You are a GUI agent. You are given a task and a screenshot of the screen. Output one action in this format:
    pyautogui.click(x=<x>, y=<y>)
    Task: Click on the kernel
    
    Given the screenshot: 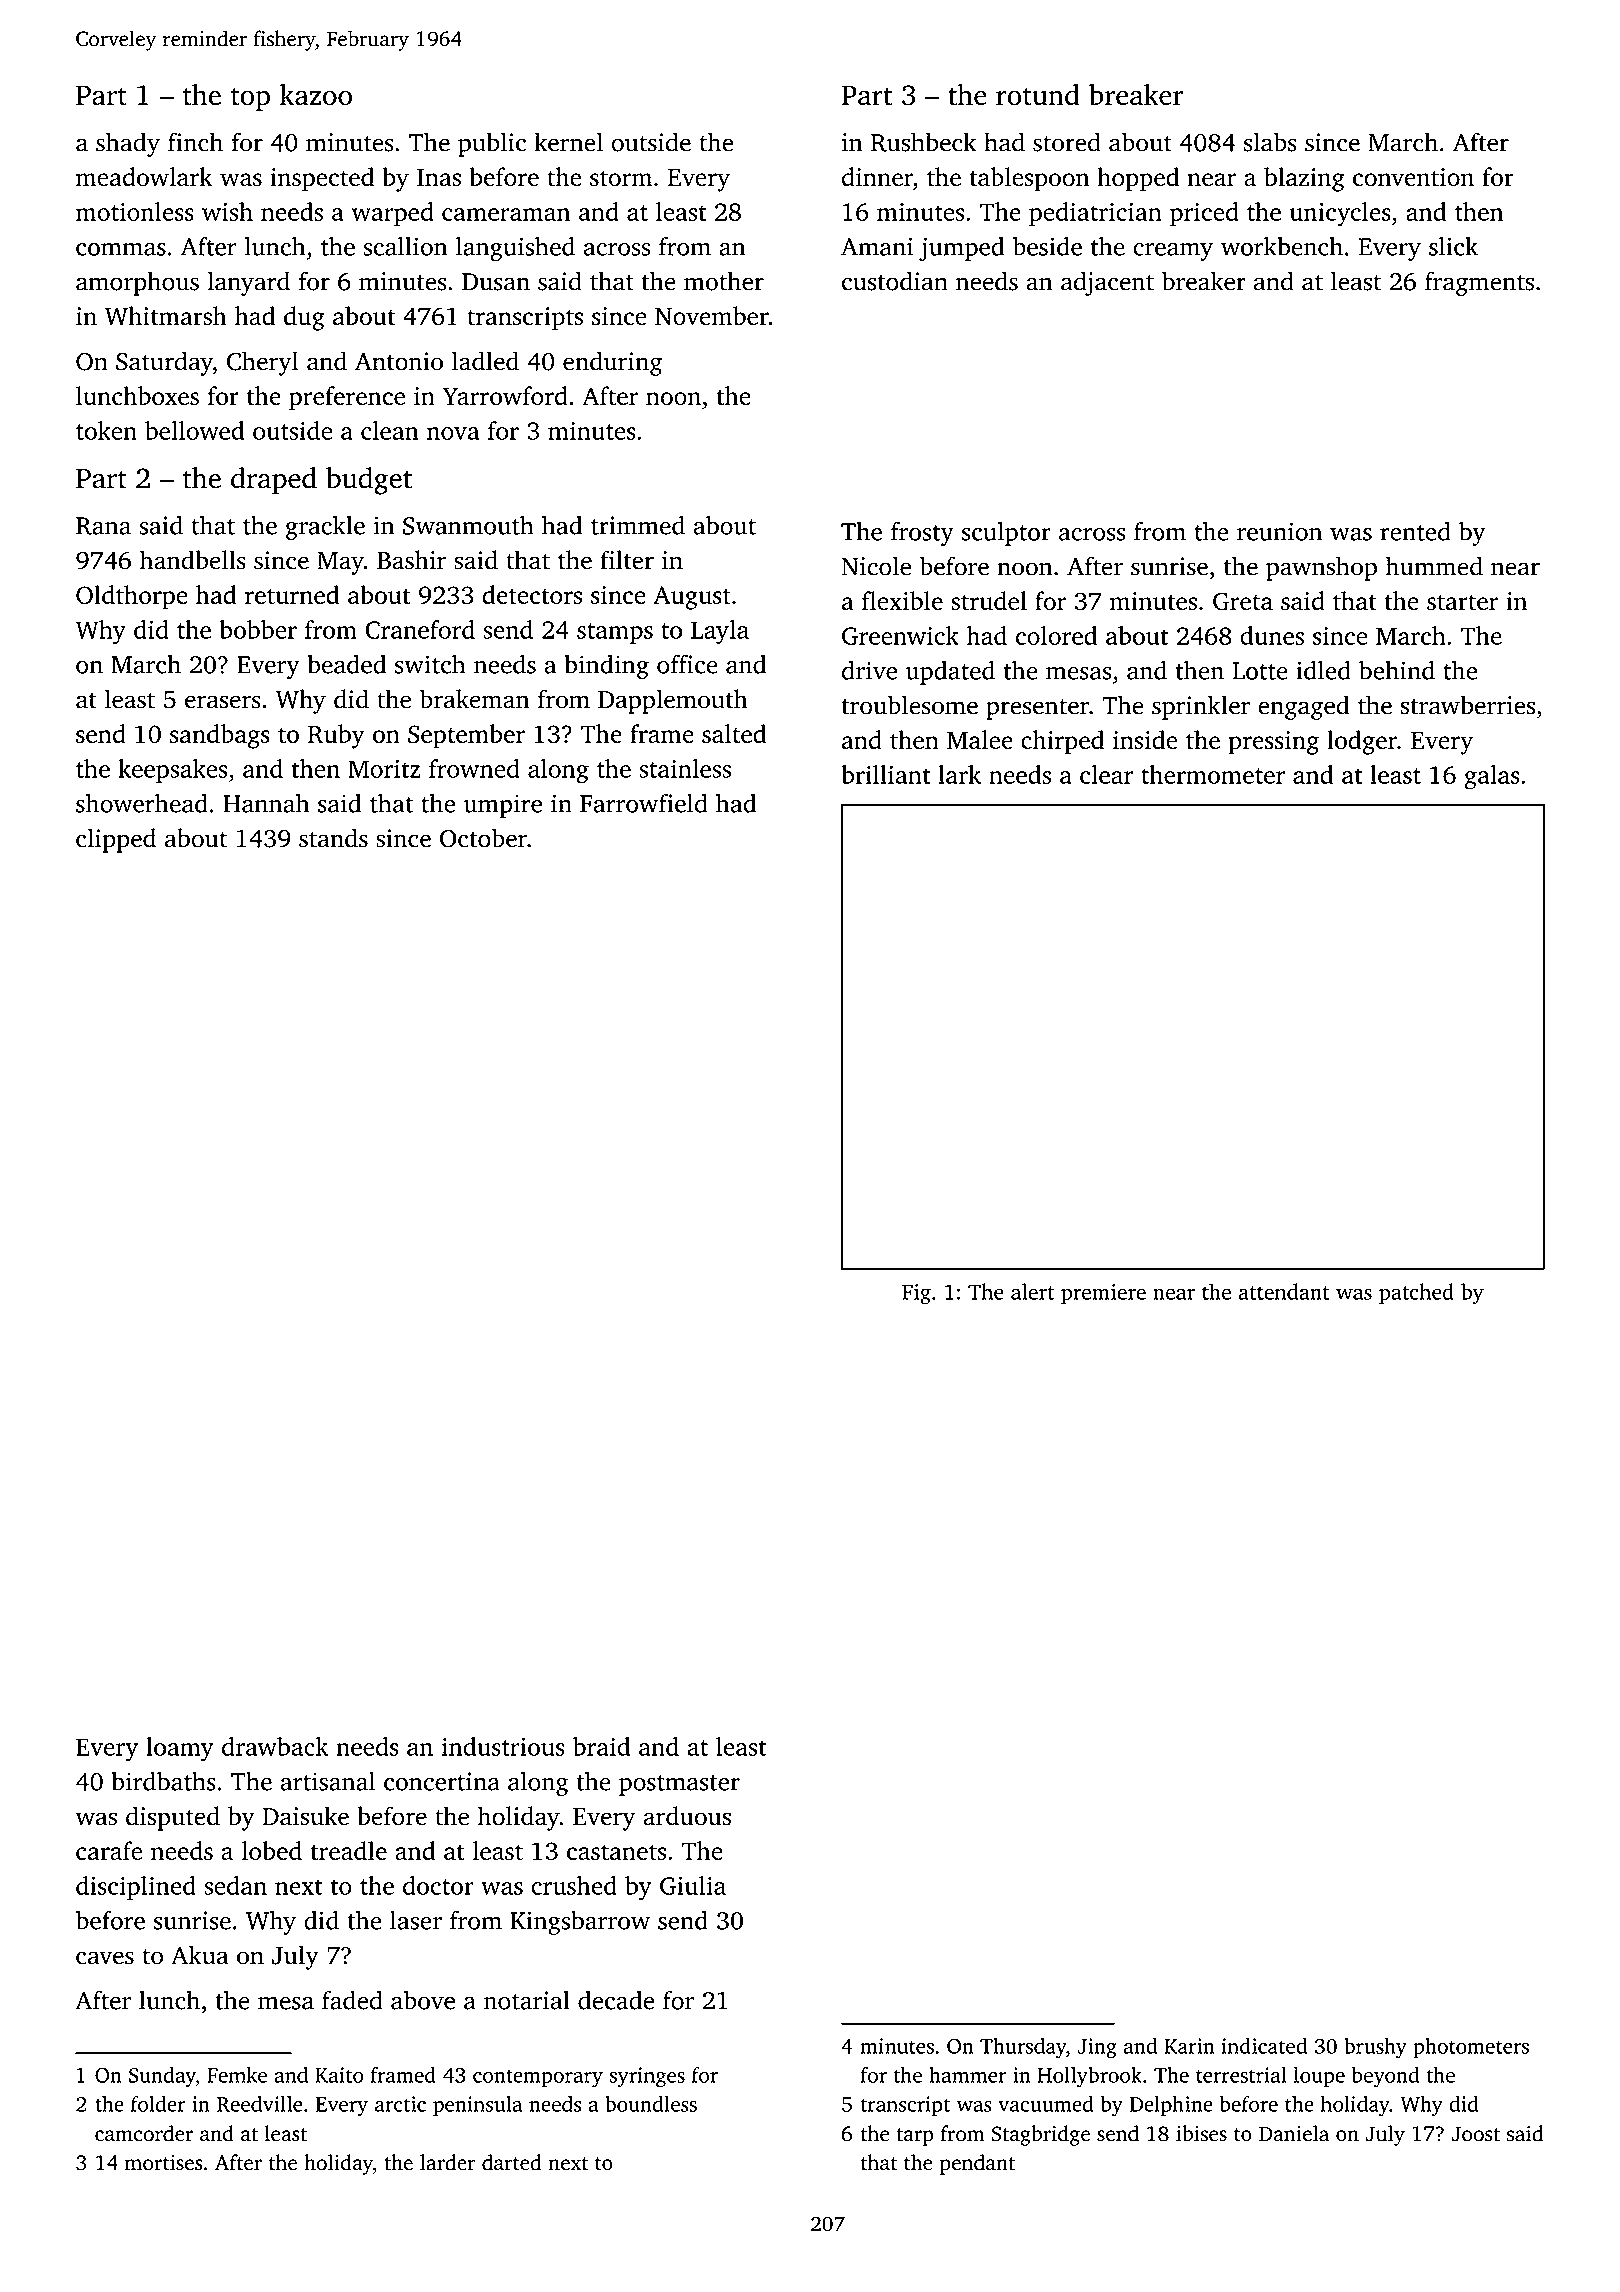 What is the action you would take?
    pyautogui.click(x=569, y=142)
